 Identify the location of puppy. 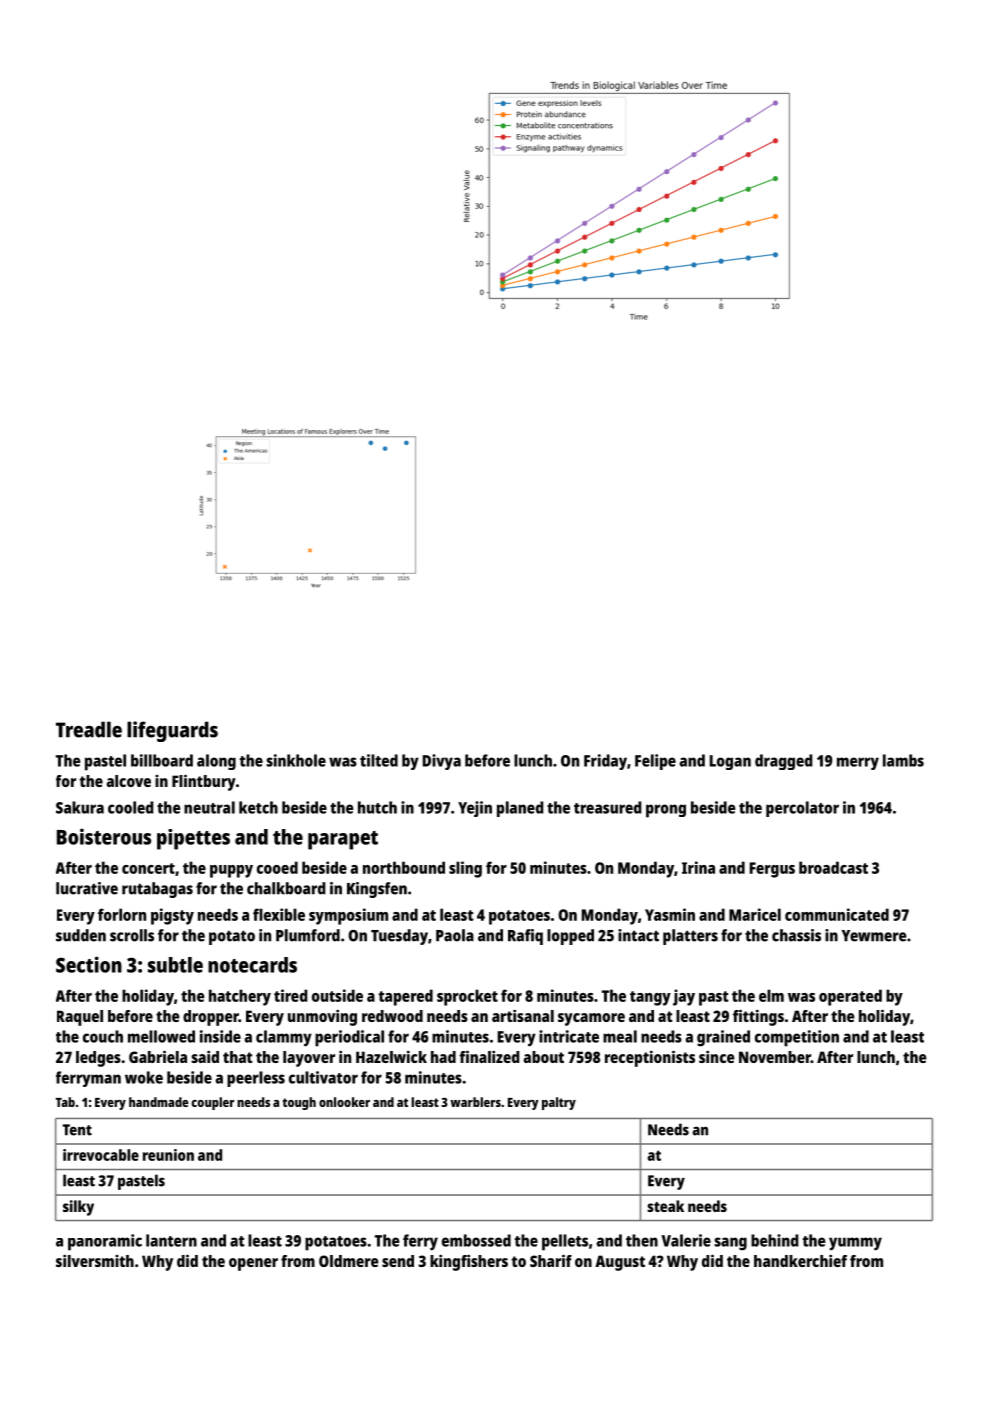
(231, 871).
